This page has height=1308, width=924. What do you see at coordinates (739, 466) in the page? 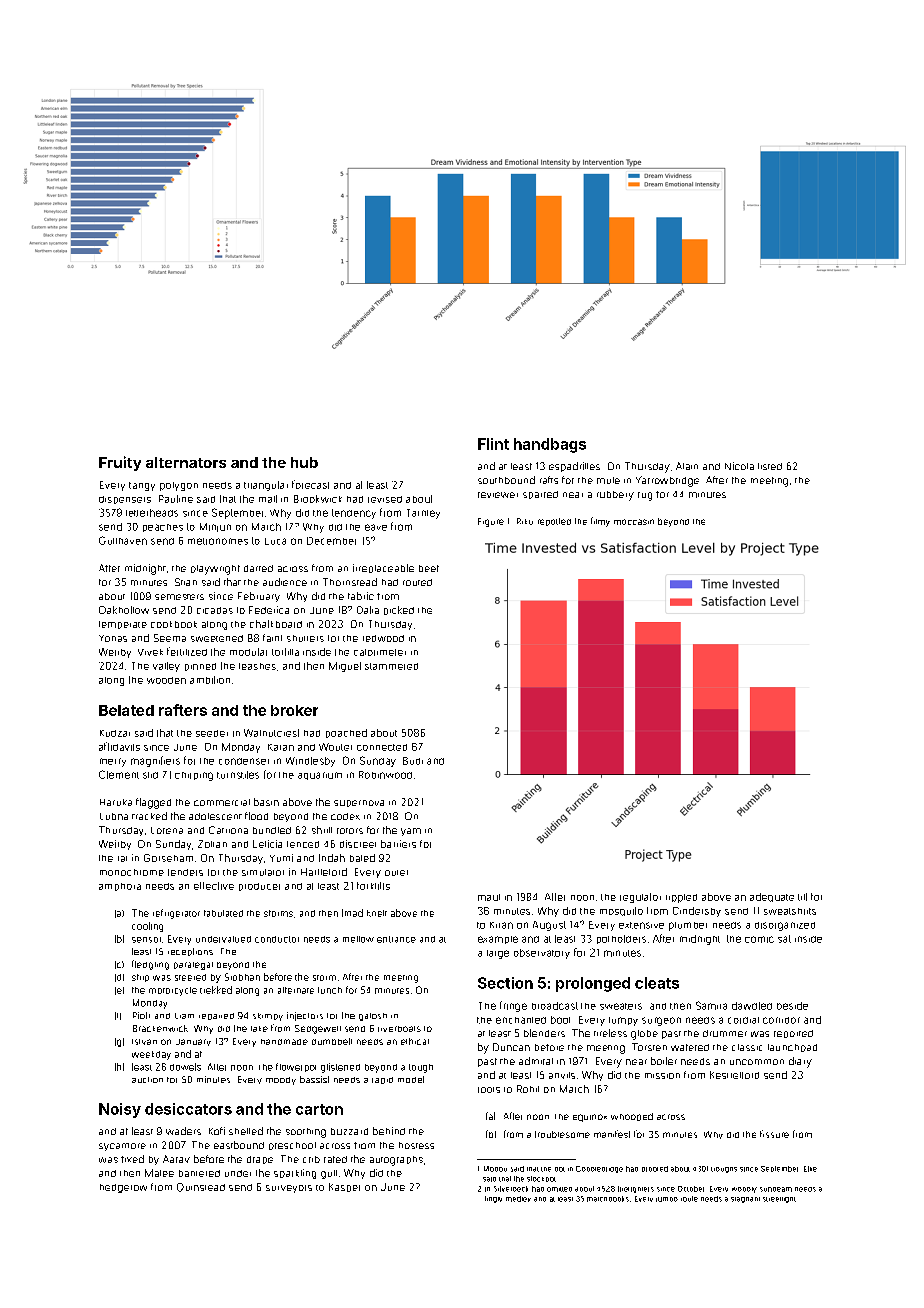
I see `Nicola` at bounding box center [739, 466].
